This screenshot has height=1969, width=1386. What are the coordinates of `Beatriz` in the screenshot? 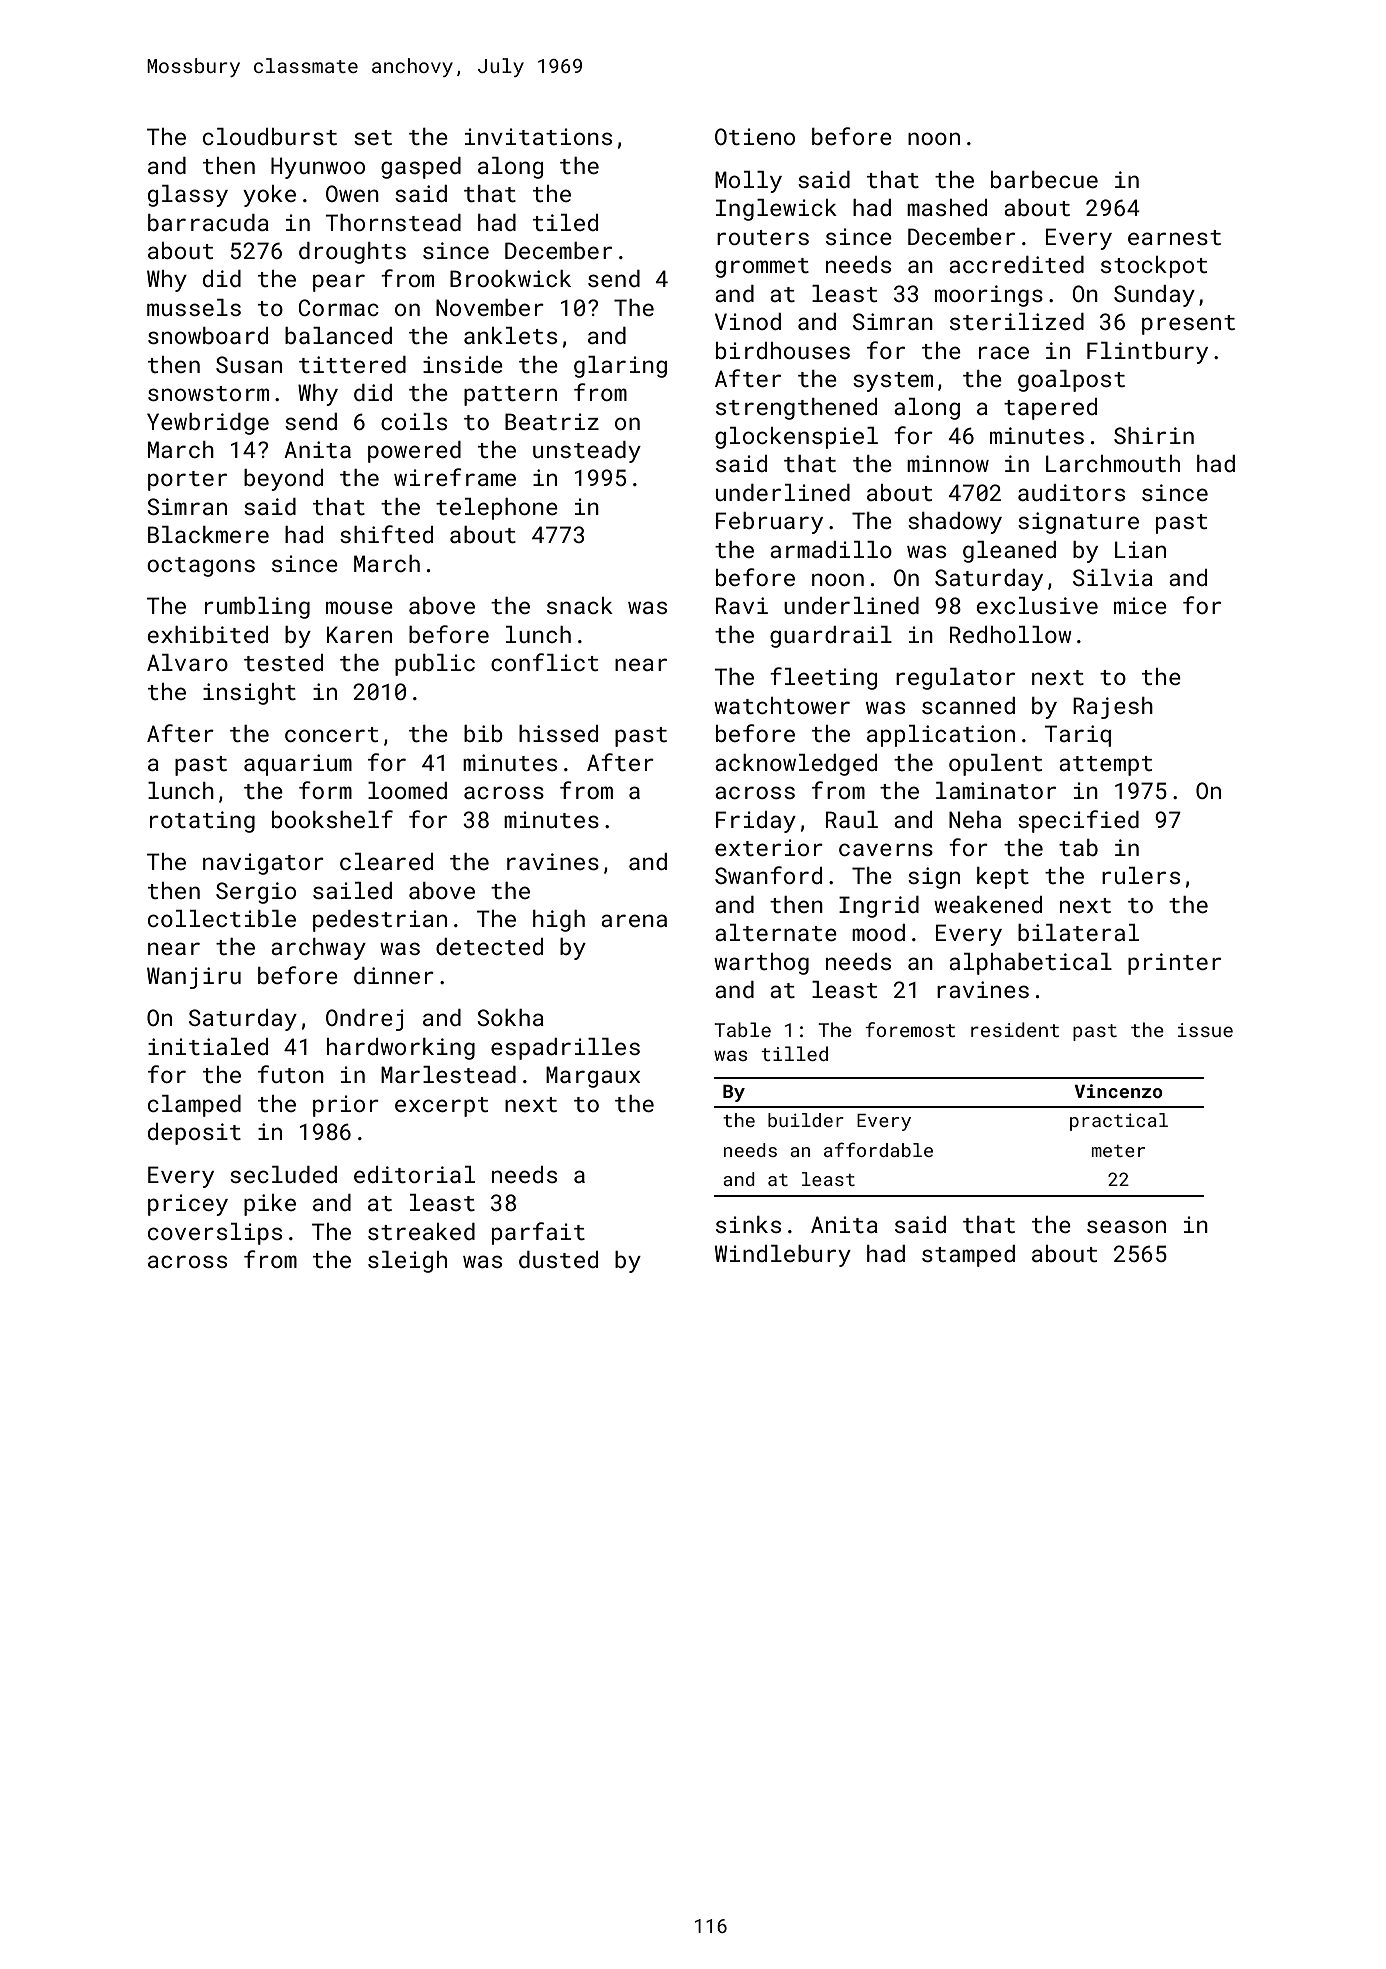 It's located at (552, 421).
